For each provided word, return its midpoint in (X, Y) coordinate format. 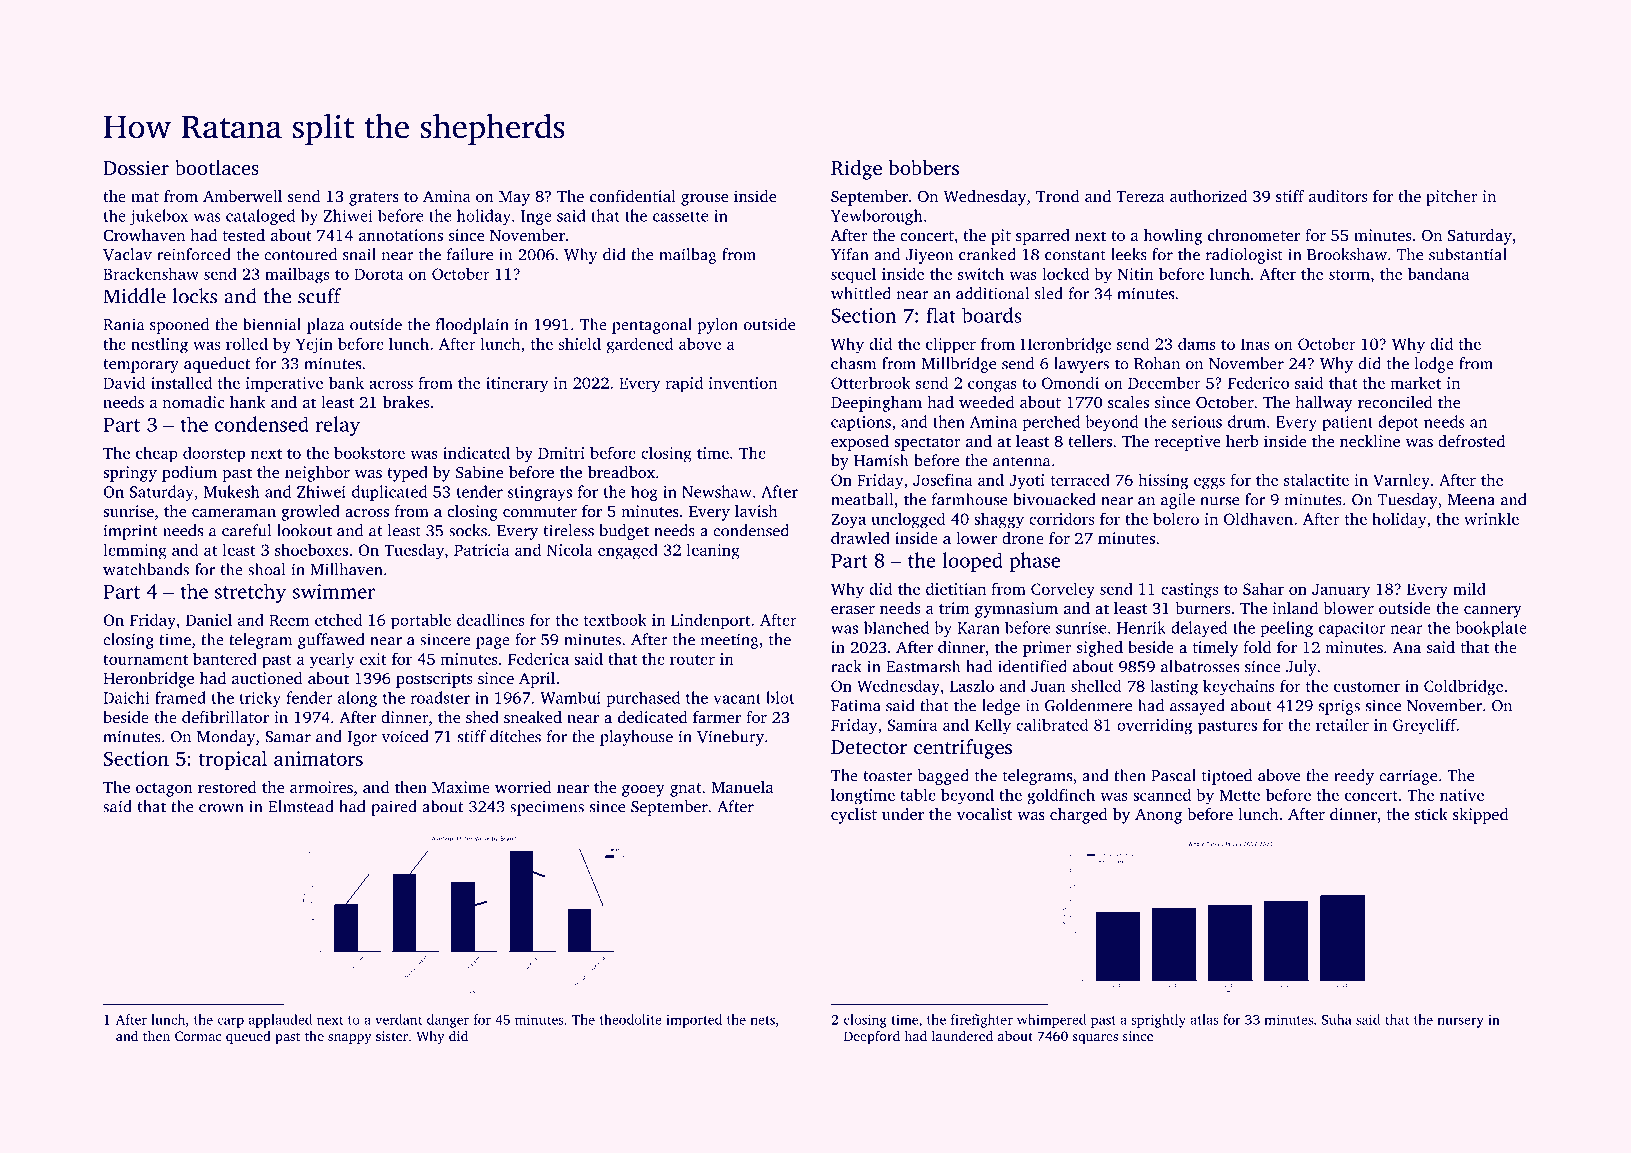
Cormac (198, 1036)
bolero (1176, 518)
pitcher (1452, 198)
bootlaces (217, 167)
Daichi (126, 697)
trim (954, 608)
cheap (157, 454)
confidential (633, 196)
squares (1095, 1039)
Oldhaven (1258, 518)
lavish (756, 511)
